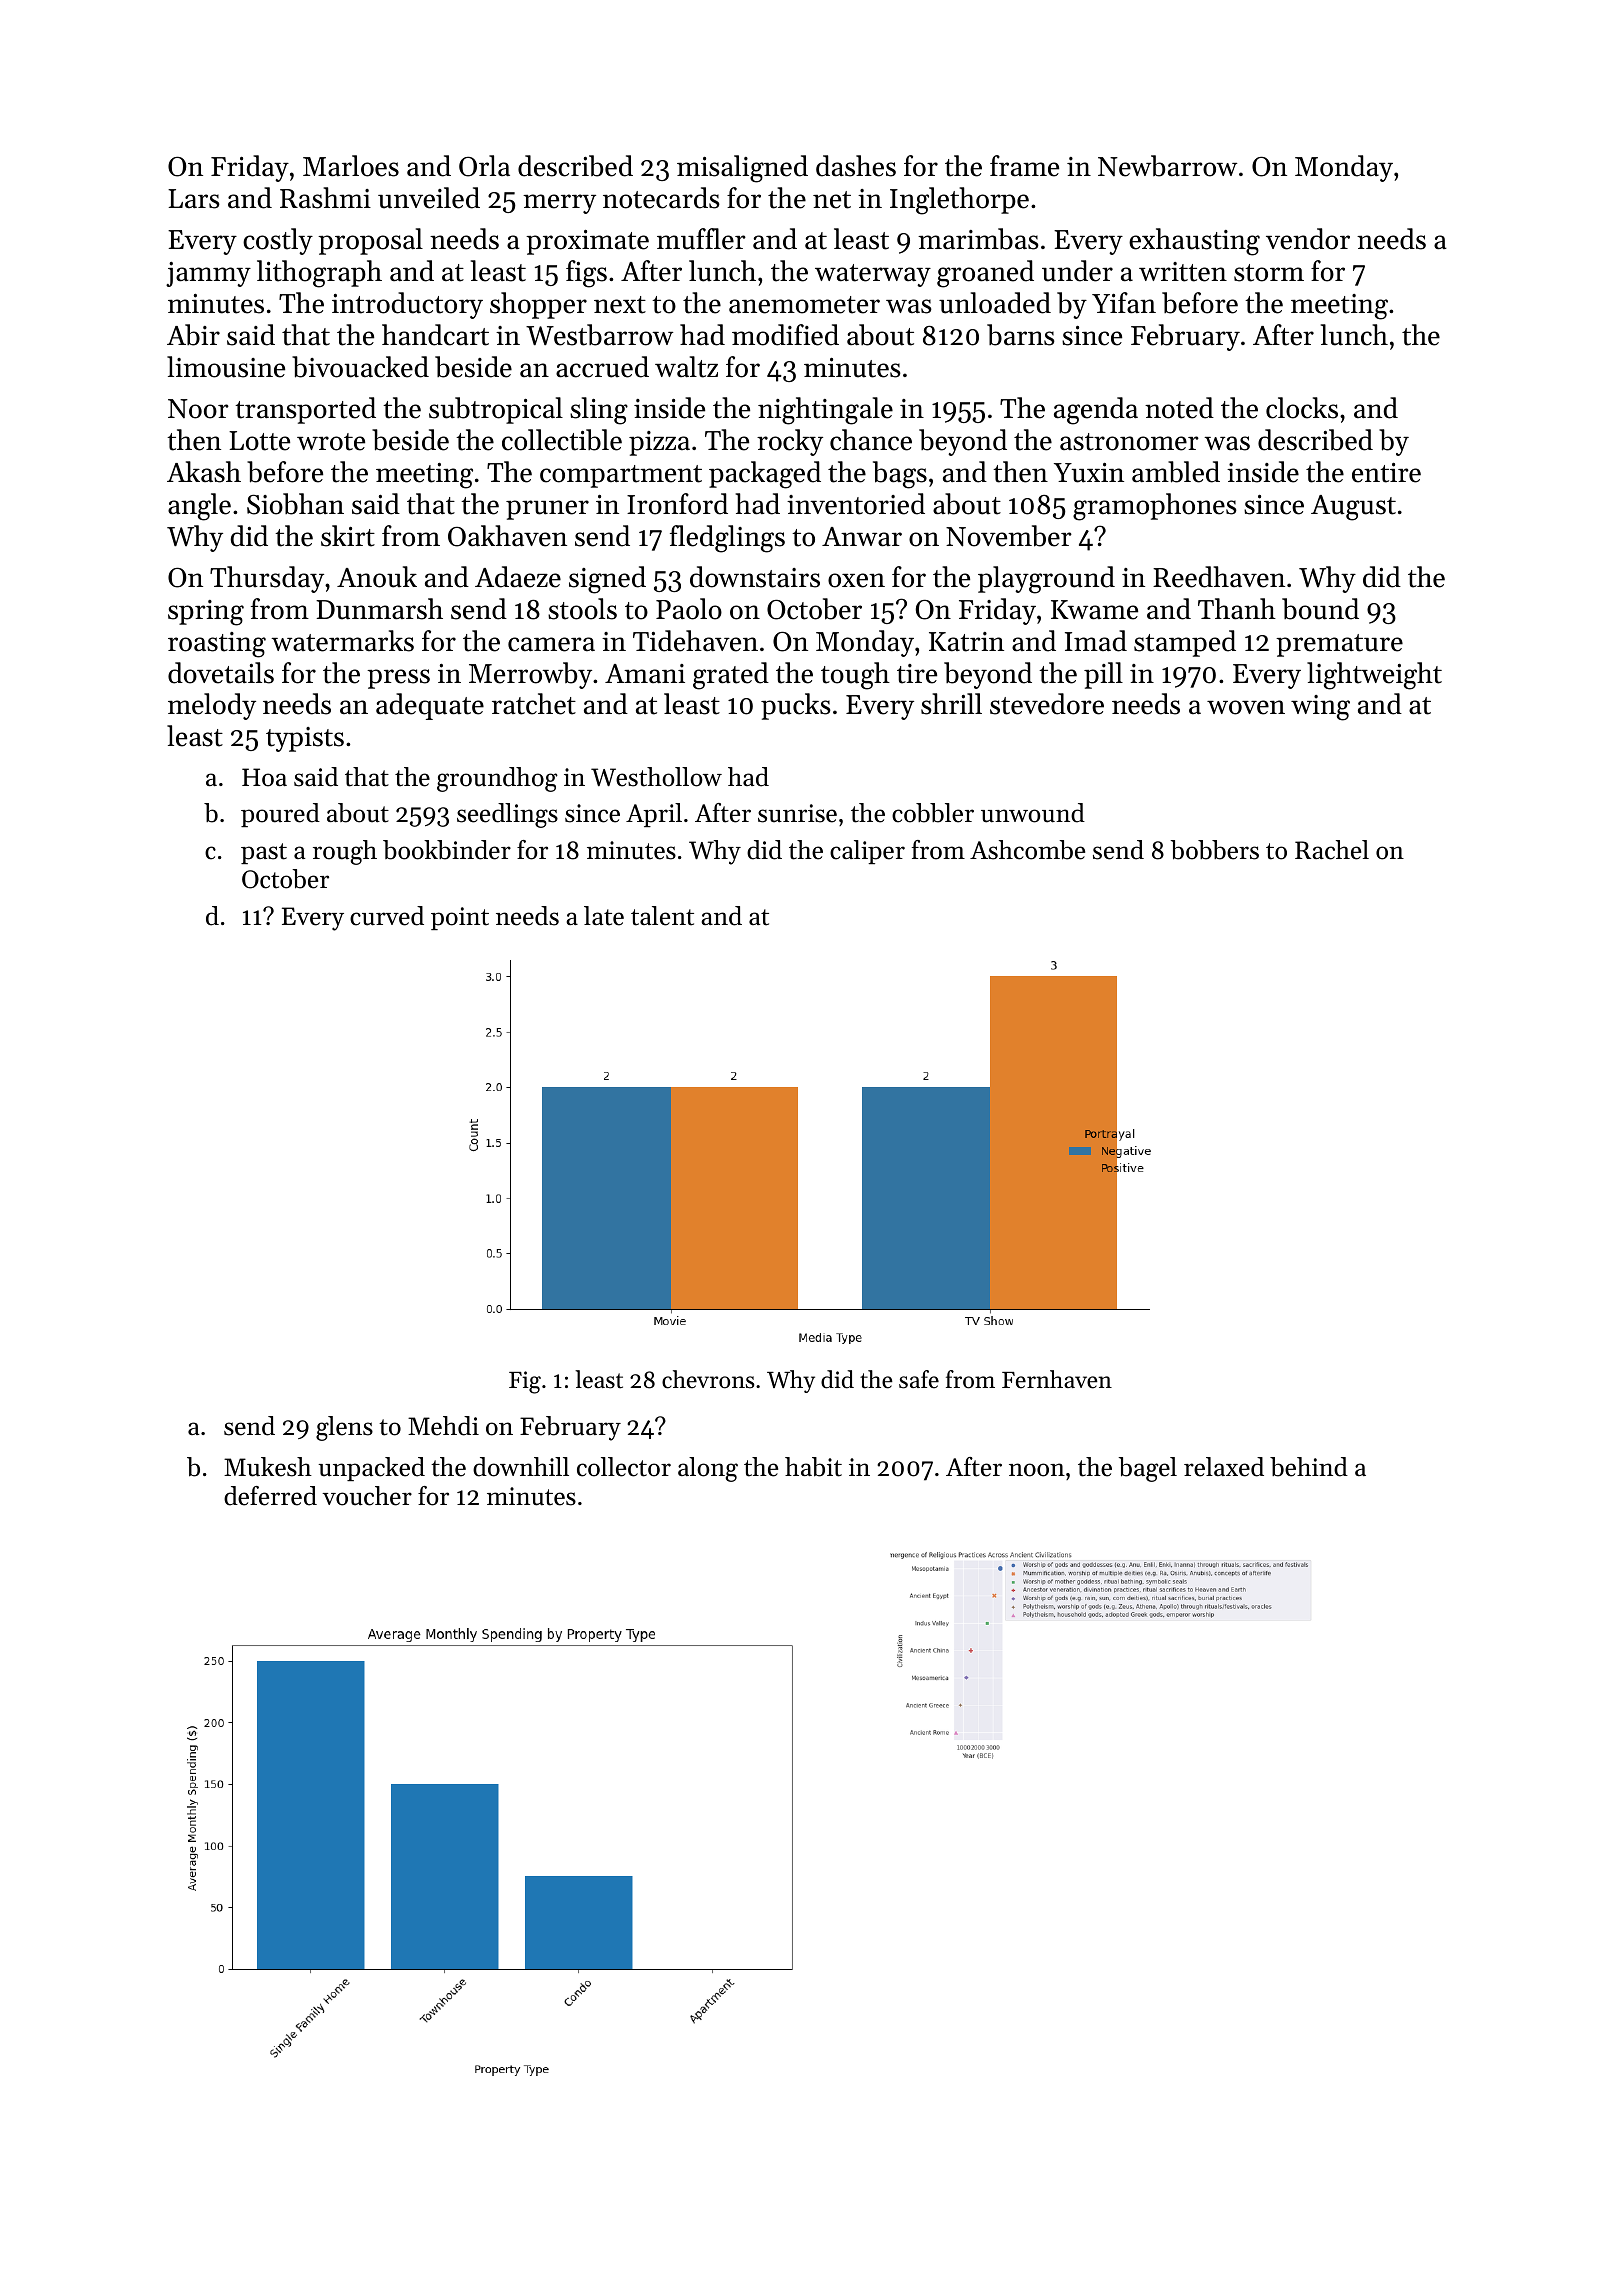  I want to click on Newbarrow, so click(1167, 166).
